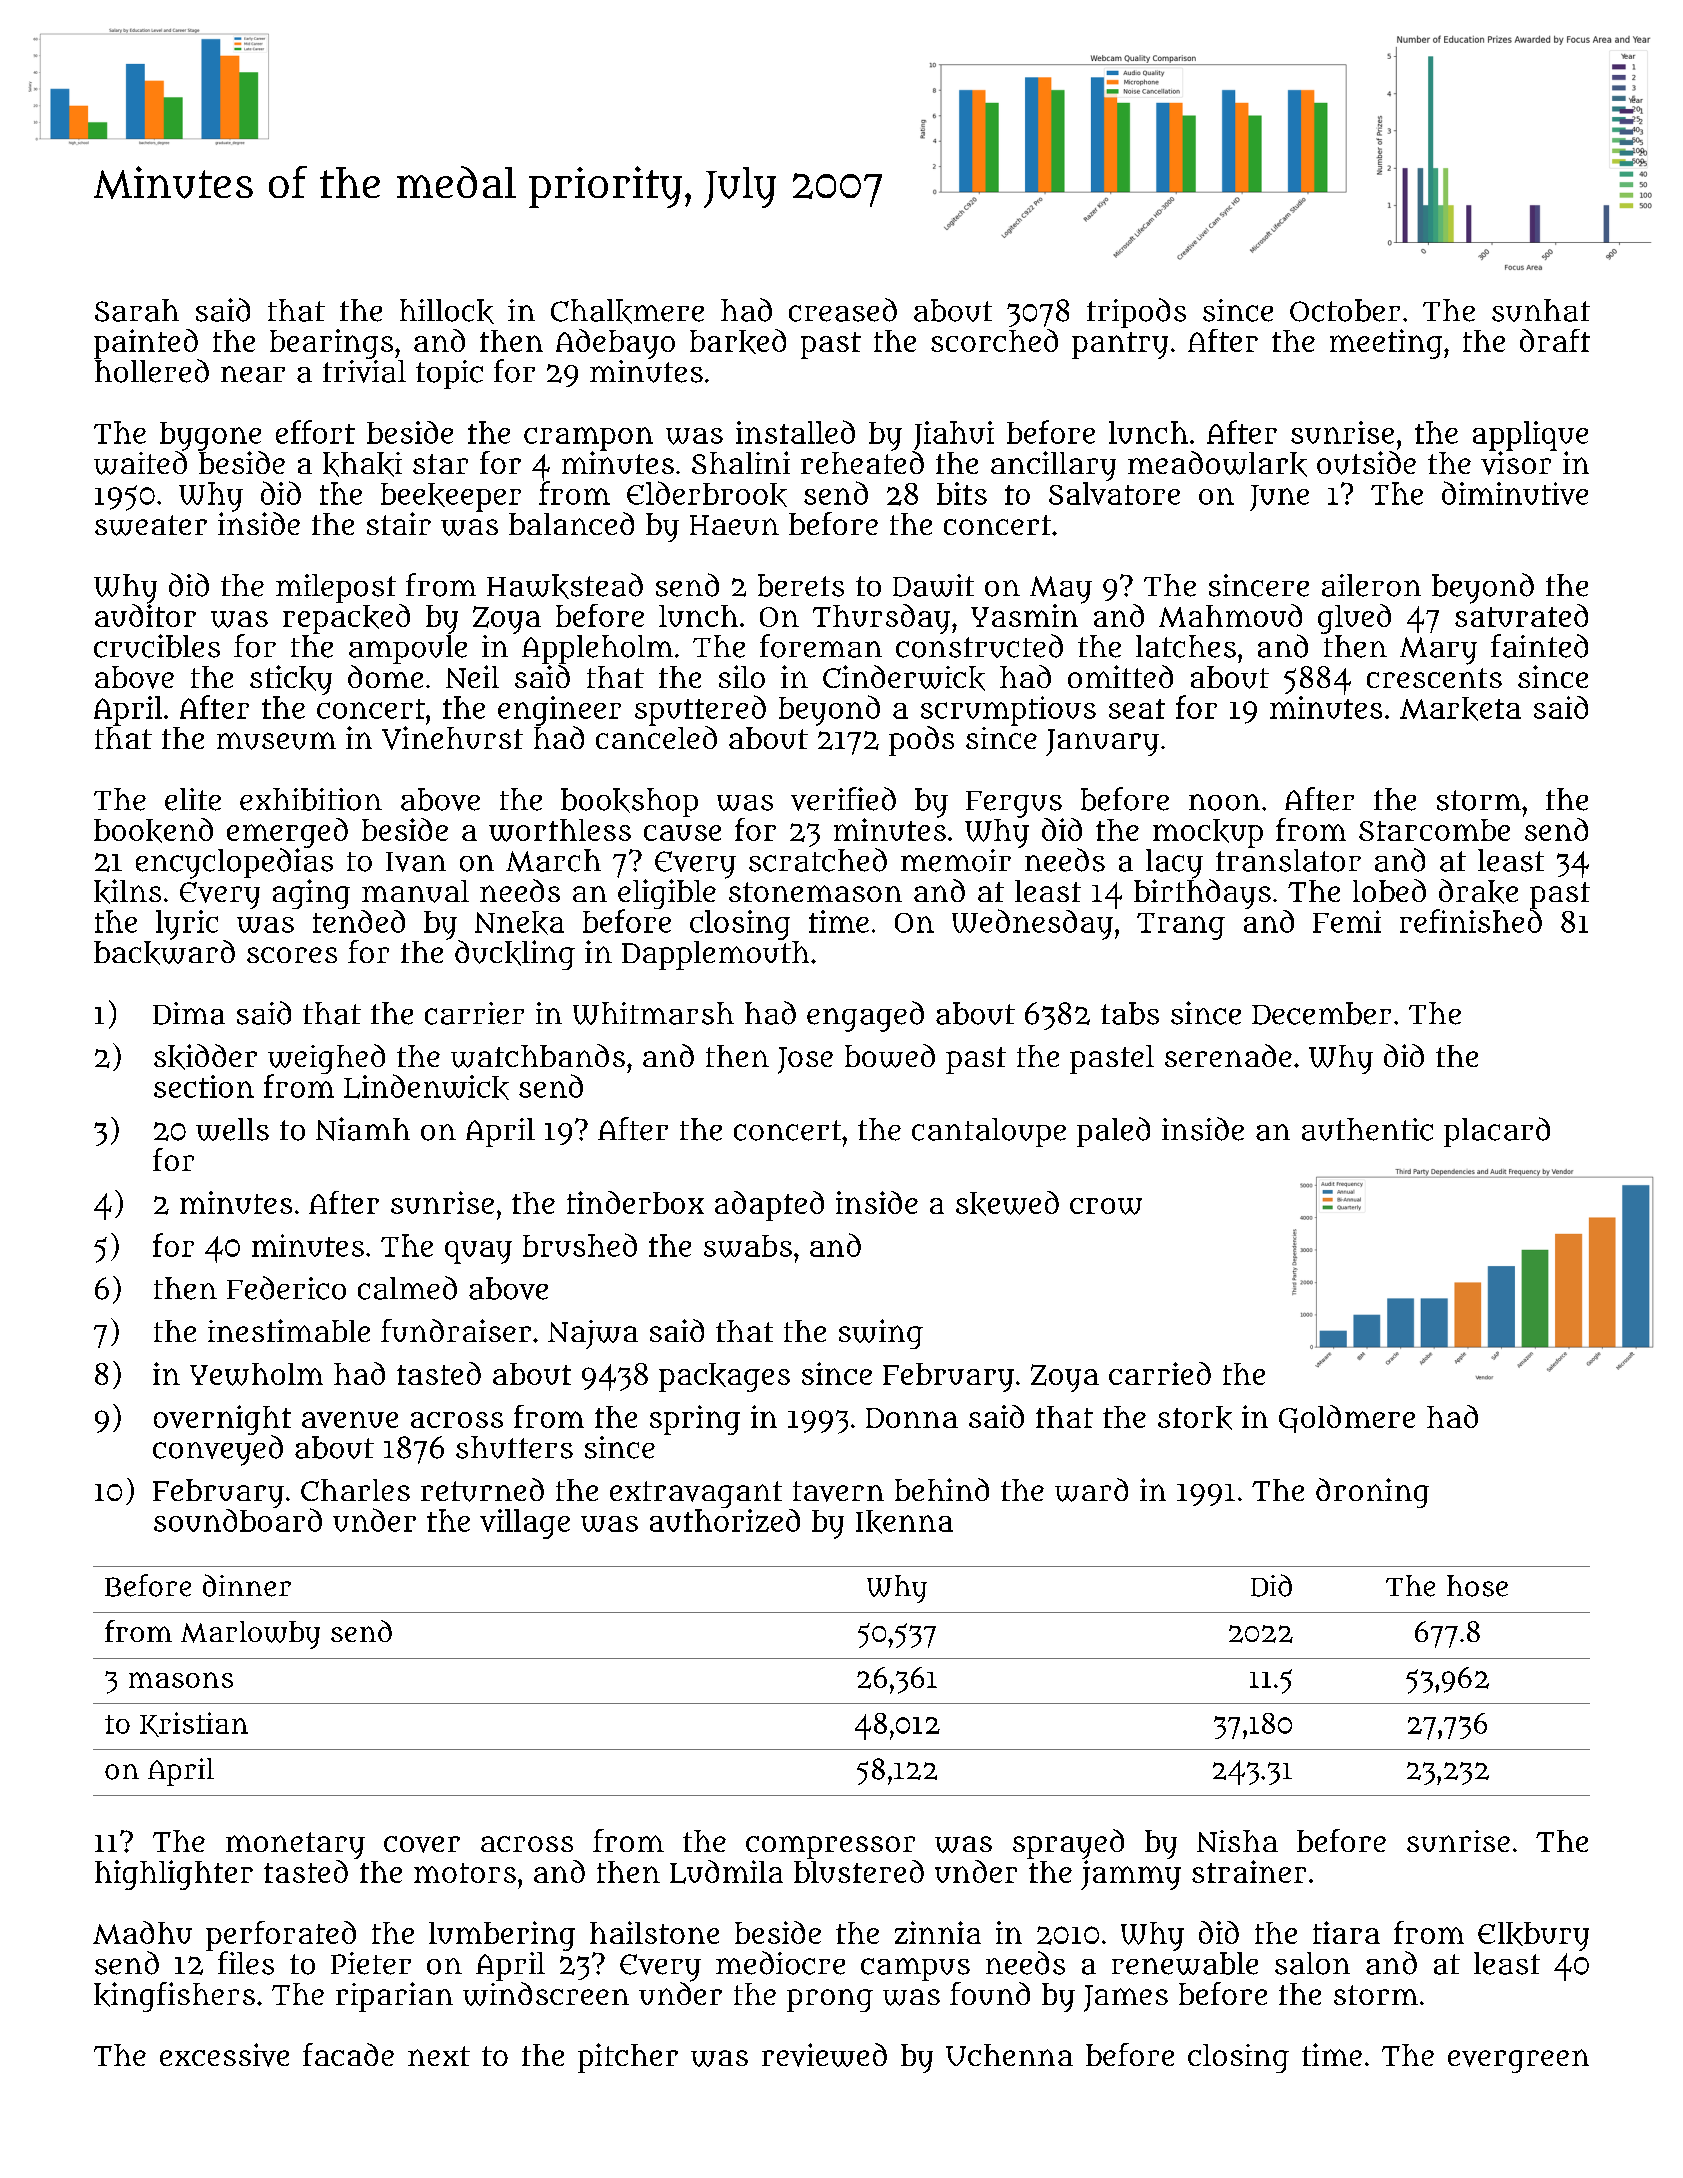  Describe the element at coordinates (830, 1847) in the screenshot. I see `compressor` at that location.
